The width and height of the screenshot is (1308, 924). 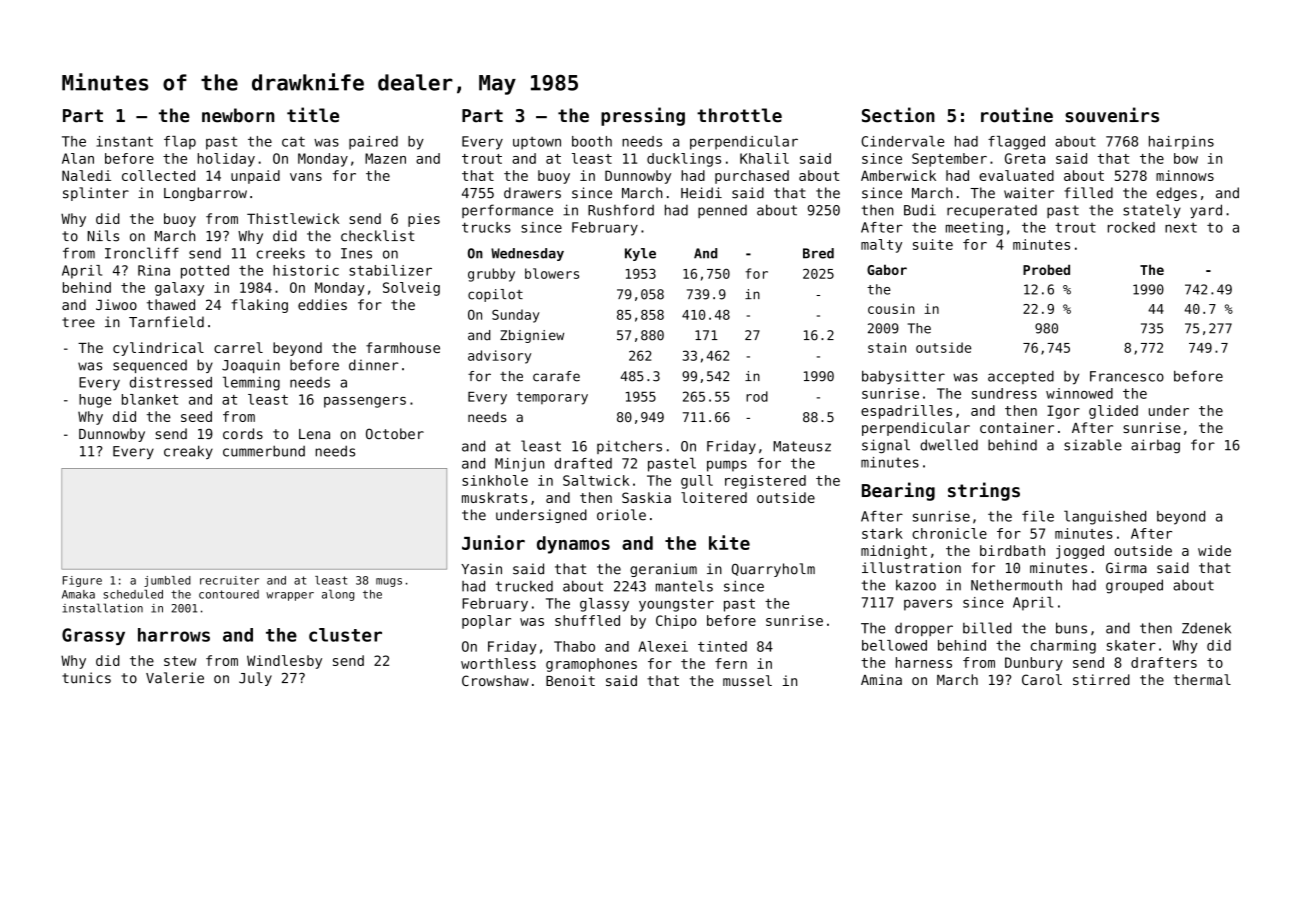 What do you see at coordinates (747, 680) in the screenshot?
I see `mussel` at bounding box center [747, 680].
